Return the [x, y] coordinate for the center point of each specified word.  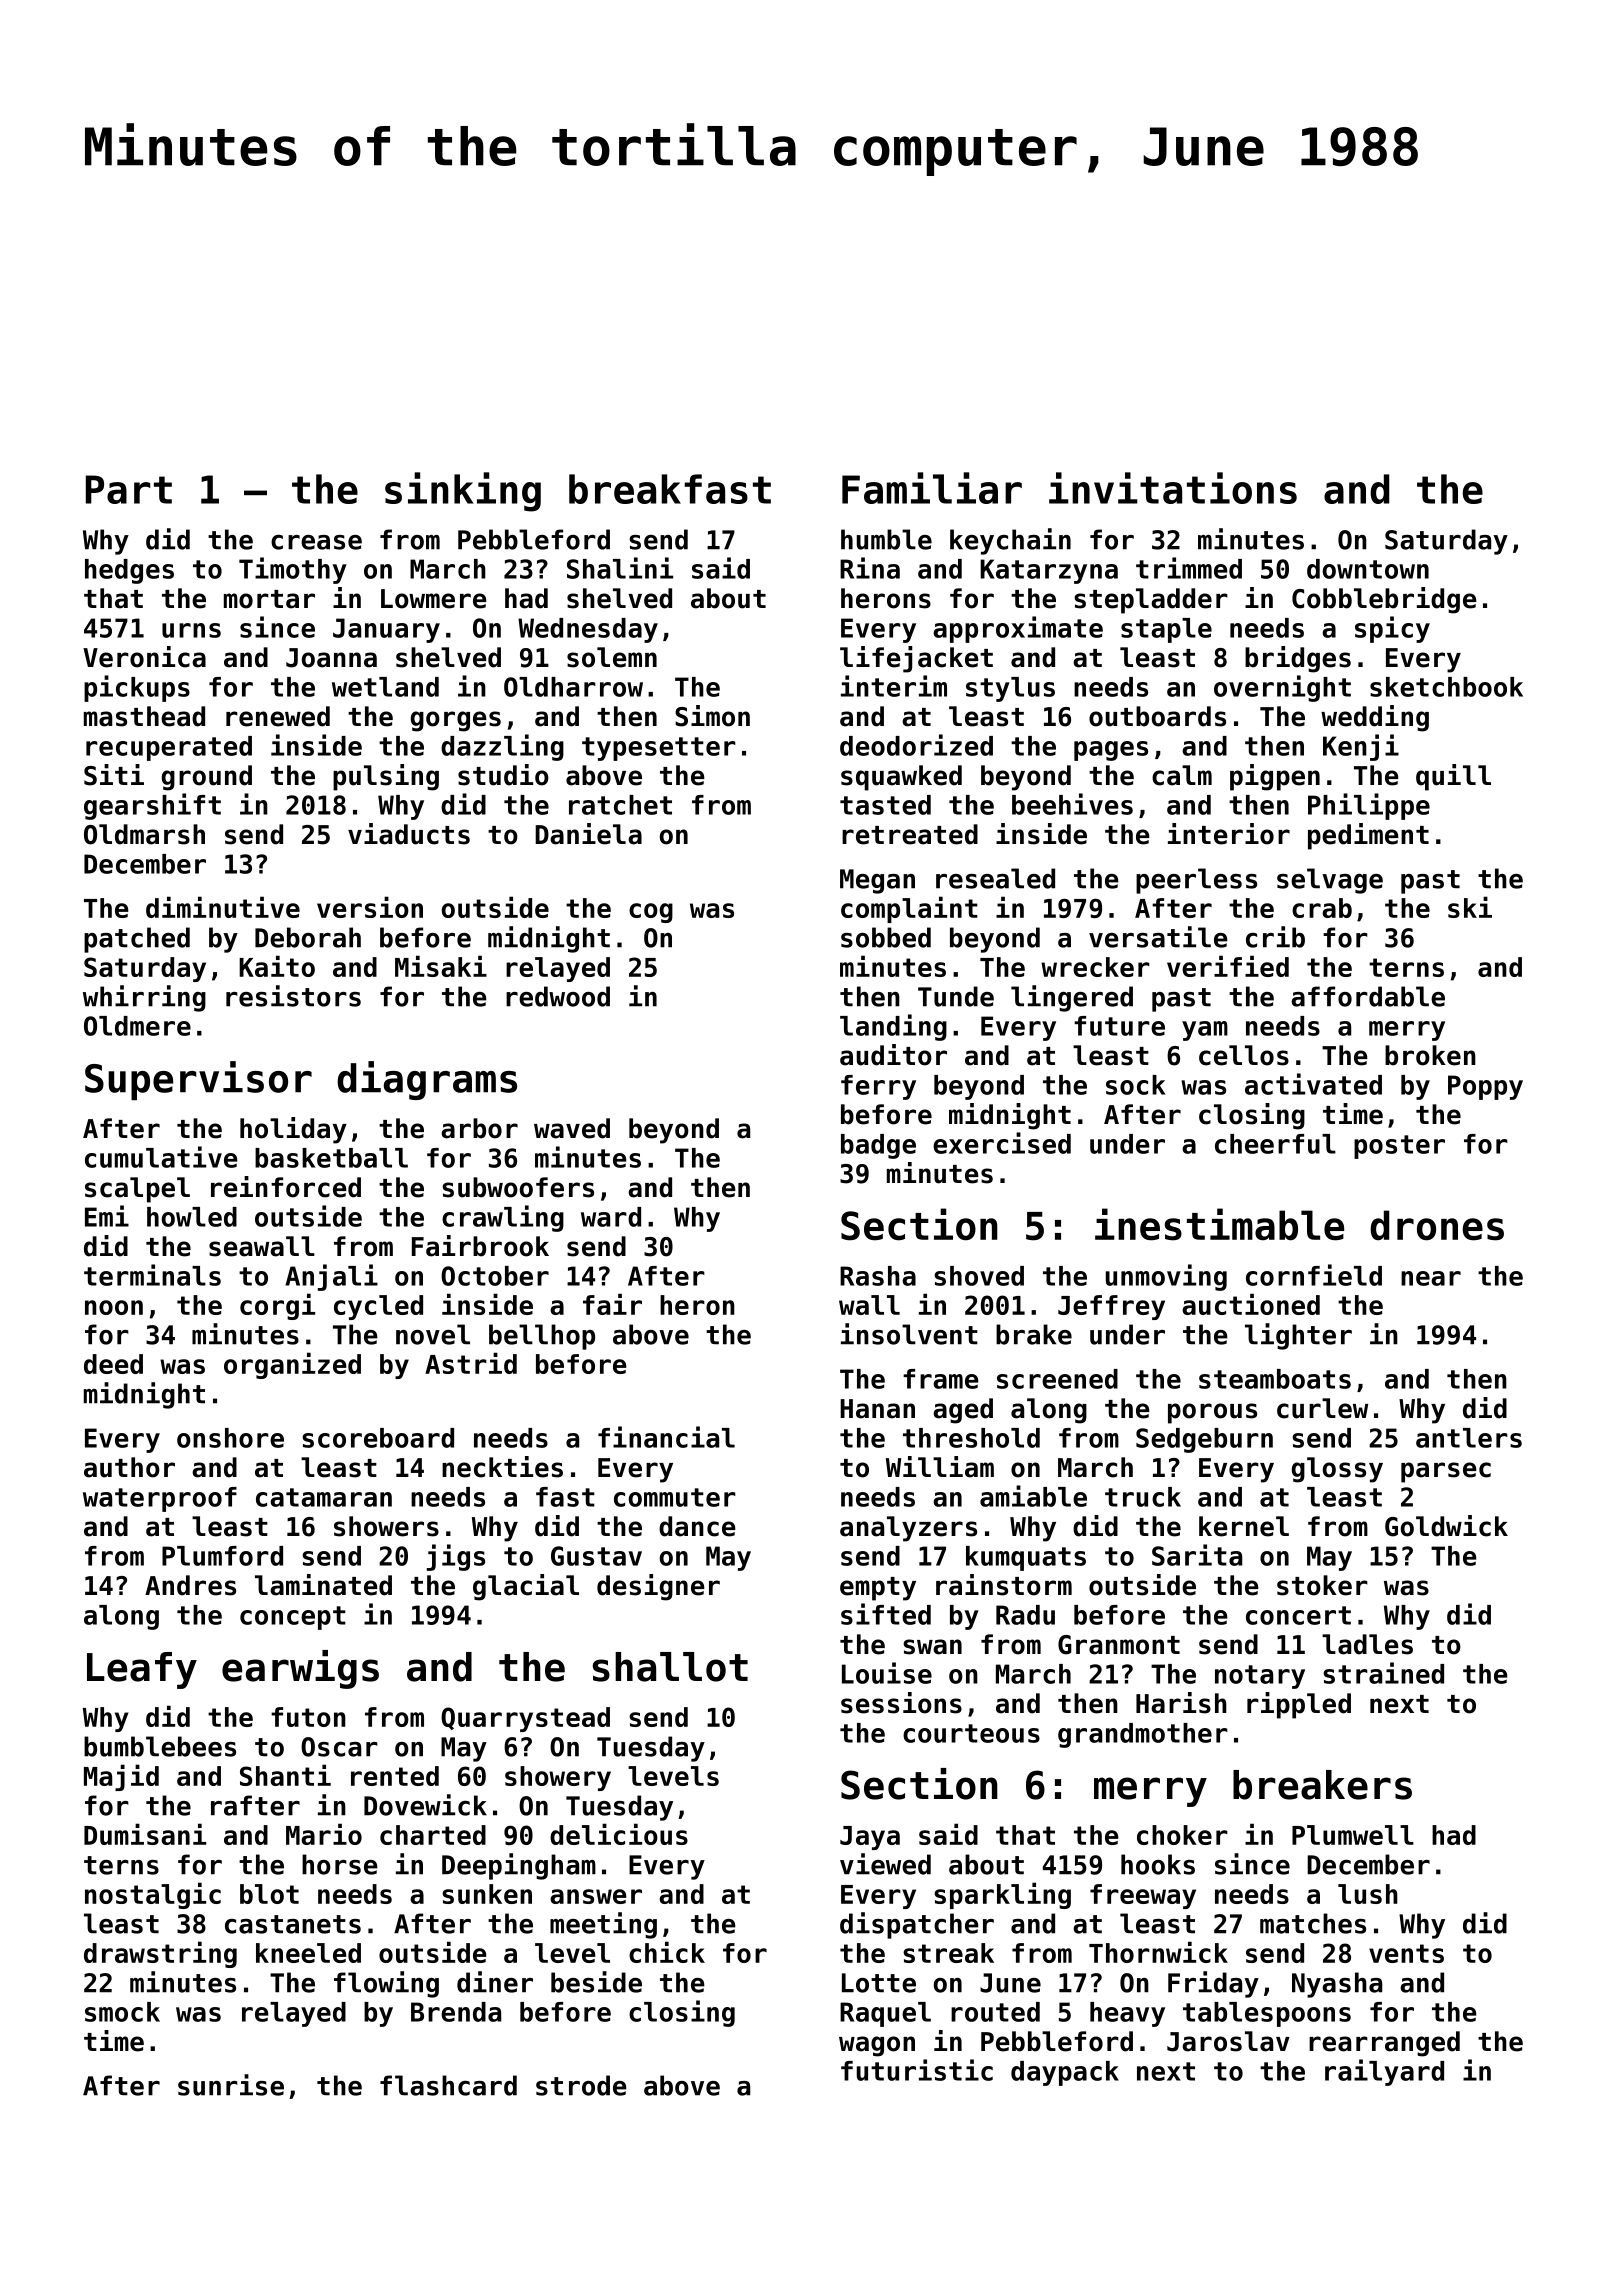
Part [129, 489]
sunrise [231, 2085]
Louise [887, 1673]
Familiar [932, 488]
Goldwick [1446, 1526]
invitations [1173, 488]
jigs [456, 1557]
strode [581, 2085]
